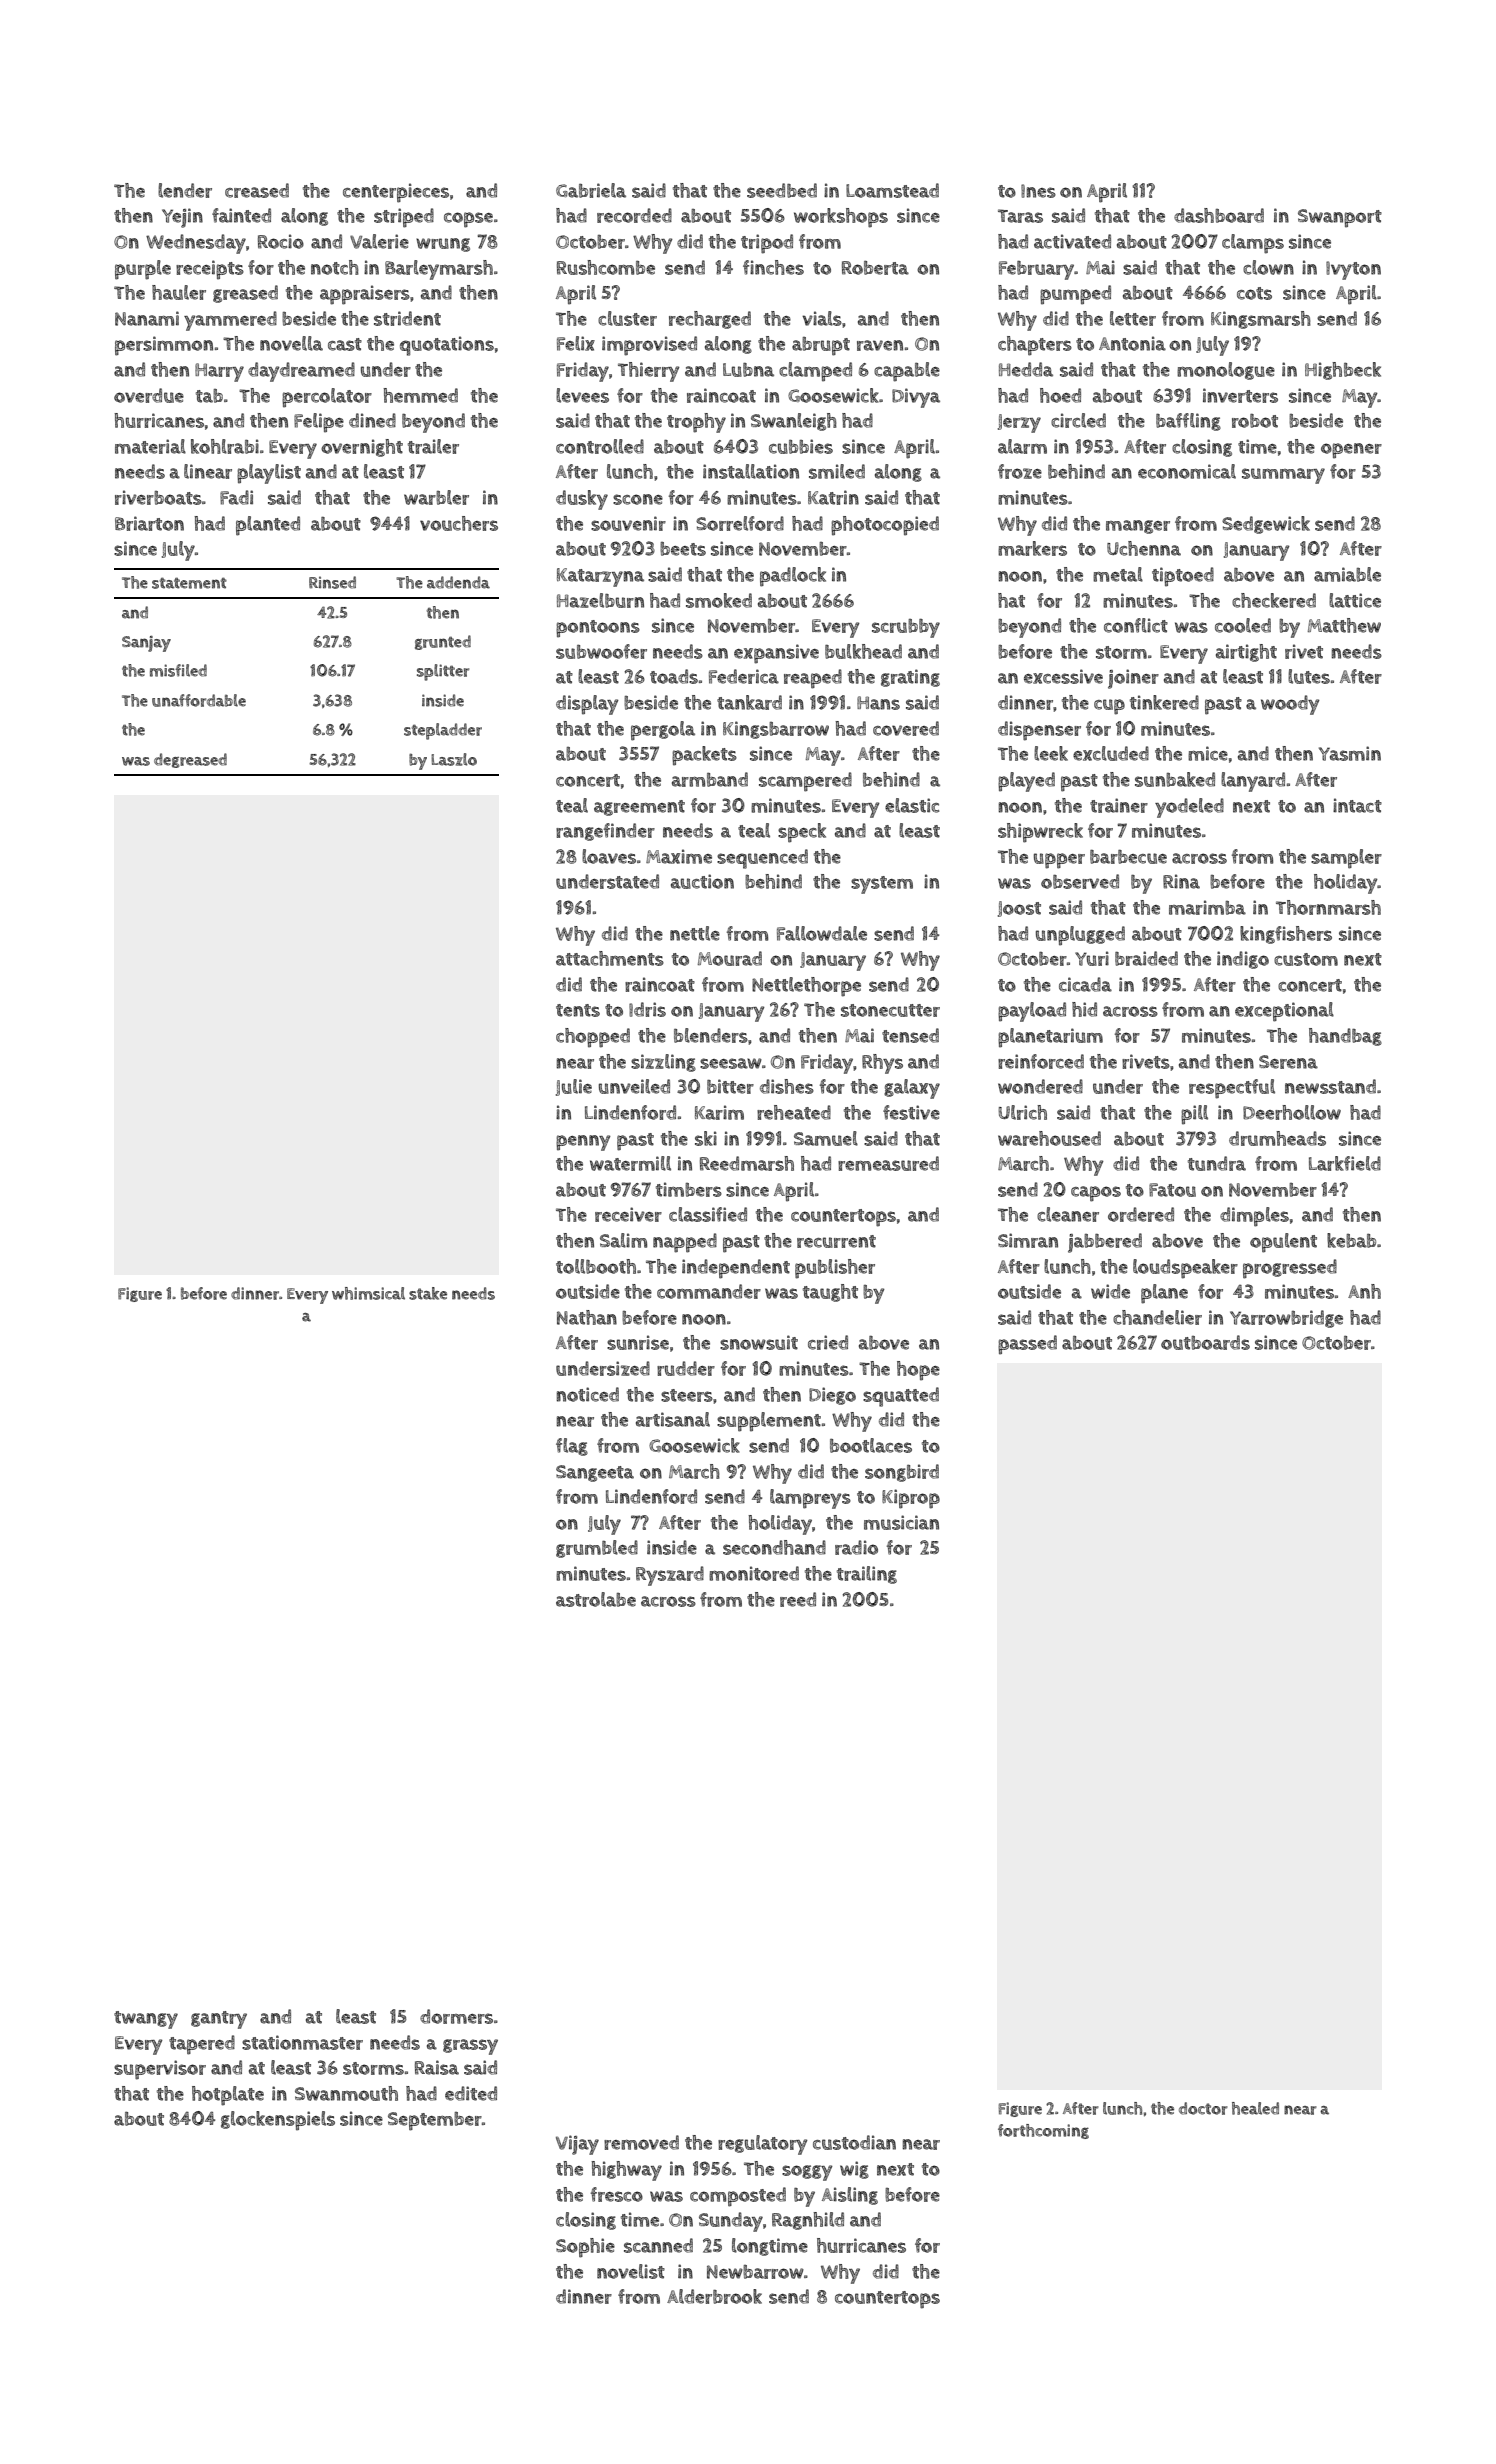 Image resolution: width=1496 pixels, height=2464 pixels. Describe the element at coordinates (606, 267) in the screenshot. I see `Rushcombe` at that location.
